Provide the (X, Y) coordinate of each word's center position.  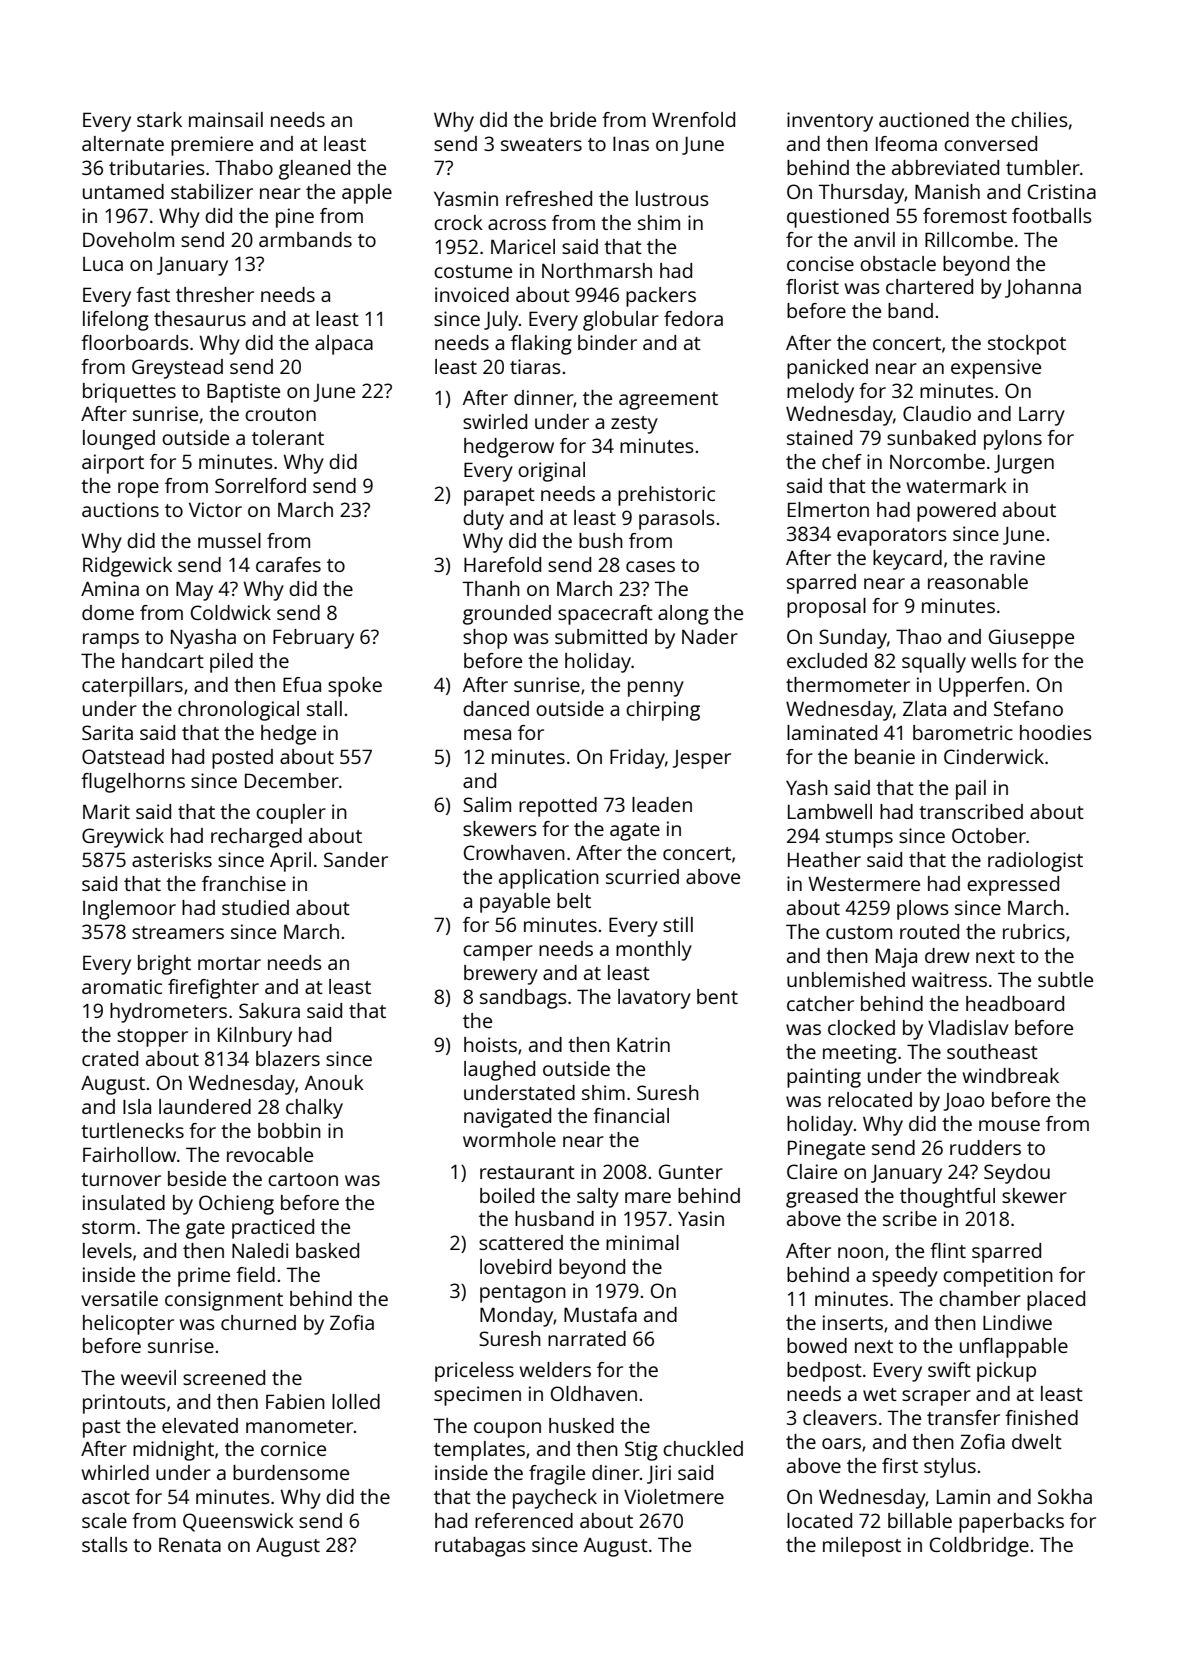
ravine (1017, 557)
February (313, 639)
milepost (862, 1547)
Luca (103, 264)
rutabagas (480, 1547)
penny (656, 689)
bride (573, 119)
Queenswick (238, 1522)
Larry (1042, 416)
